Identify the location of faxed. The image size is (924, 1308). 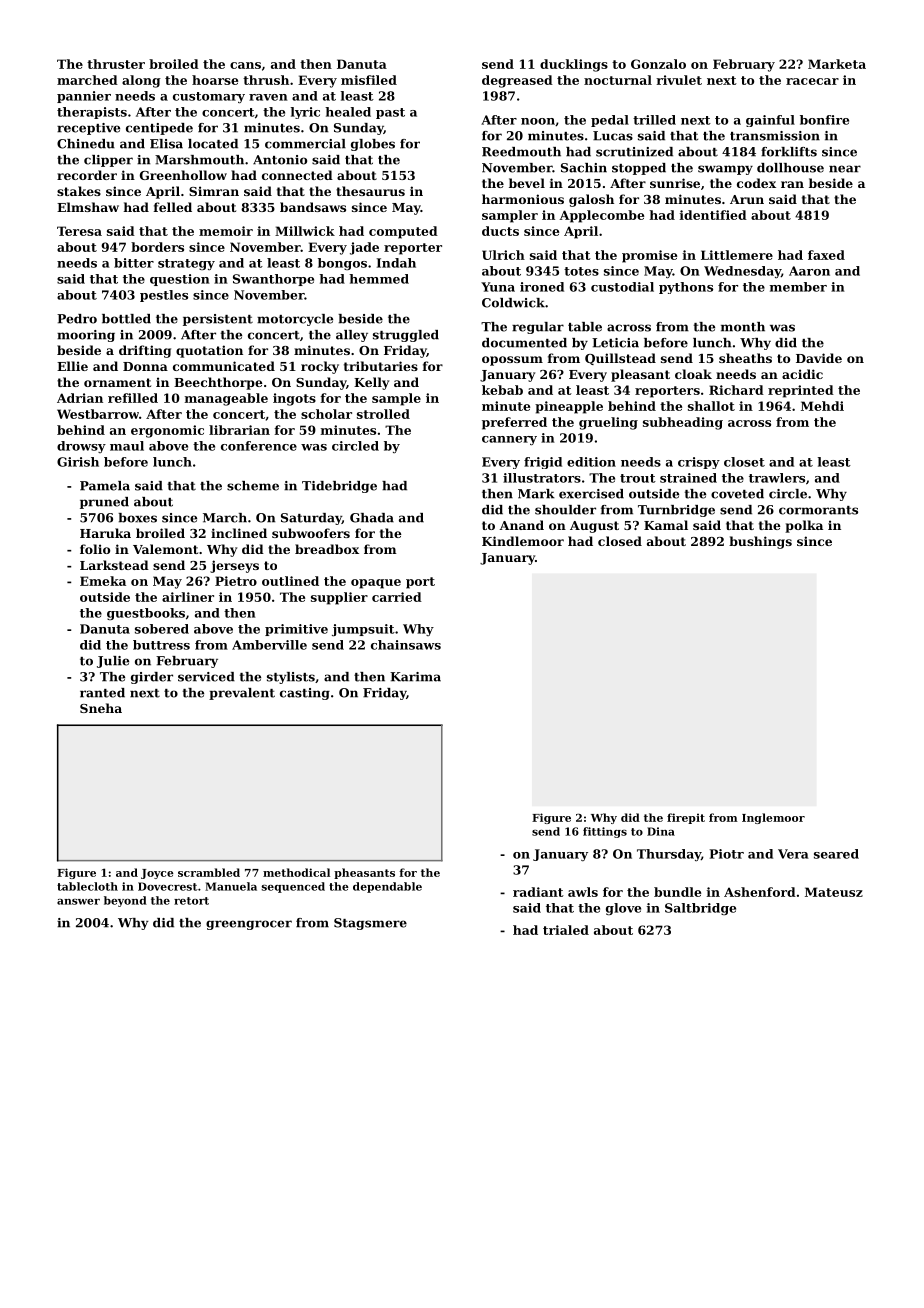
(826, 255).
